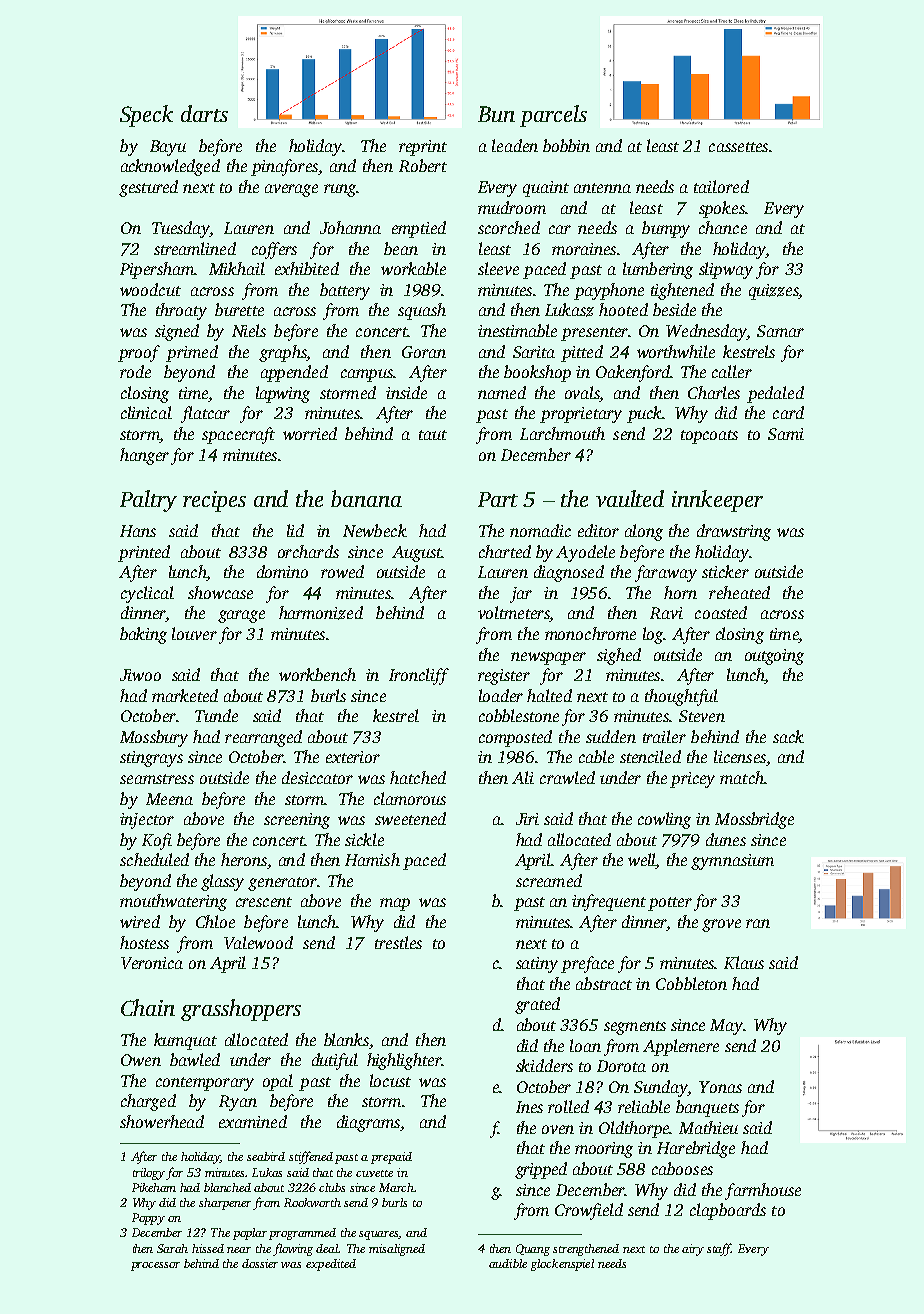  Describe the element at coordinates (146, 116) in the image. I see `Speck` at that location.
